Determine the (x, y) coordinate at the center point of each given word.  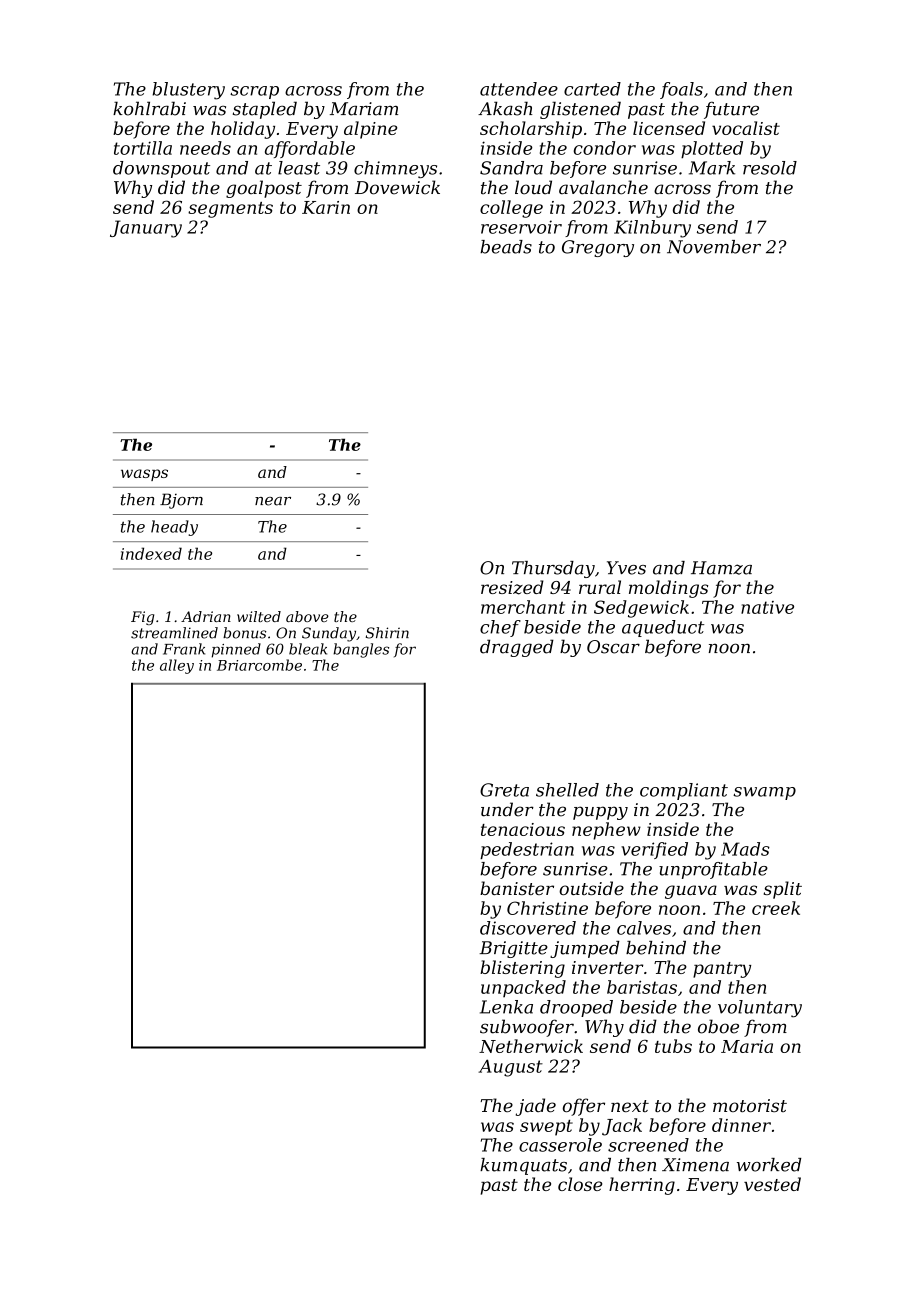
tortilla (143, 148)
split (783, 890)
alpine (370, 130)
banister (517, 888)
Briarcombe (259, 665)
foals (681, 90)
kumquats (523, 1166)
